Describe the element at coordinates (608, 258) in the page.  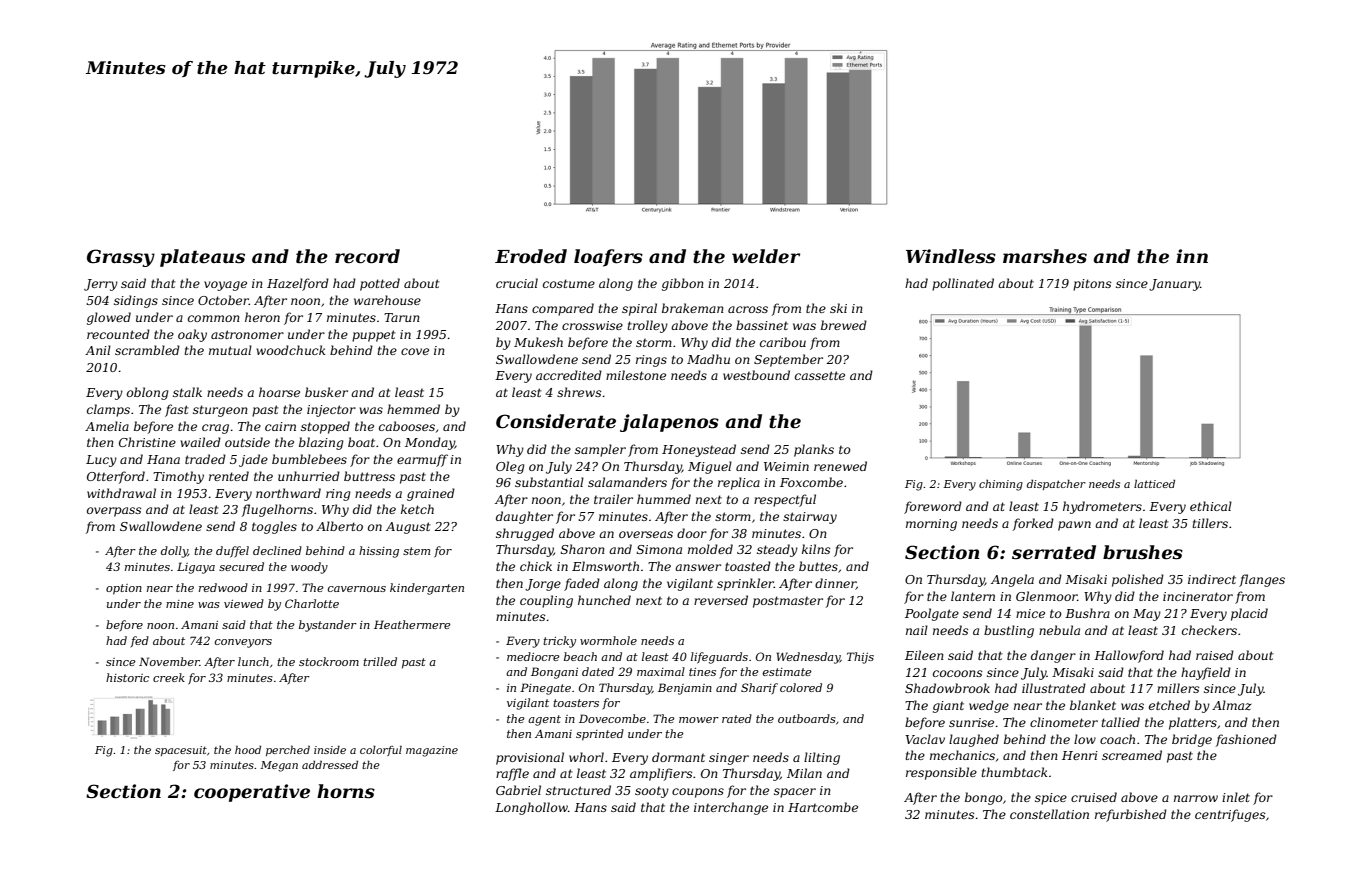
I see `loafers` at that location.
